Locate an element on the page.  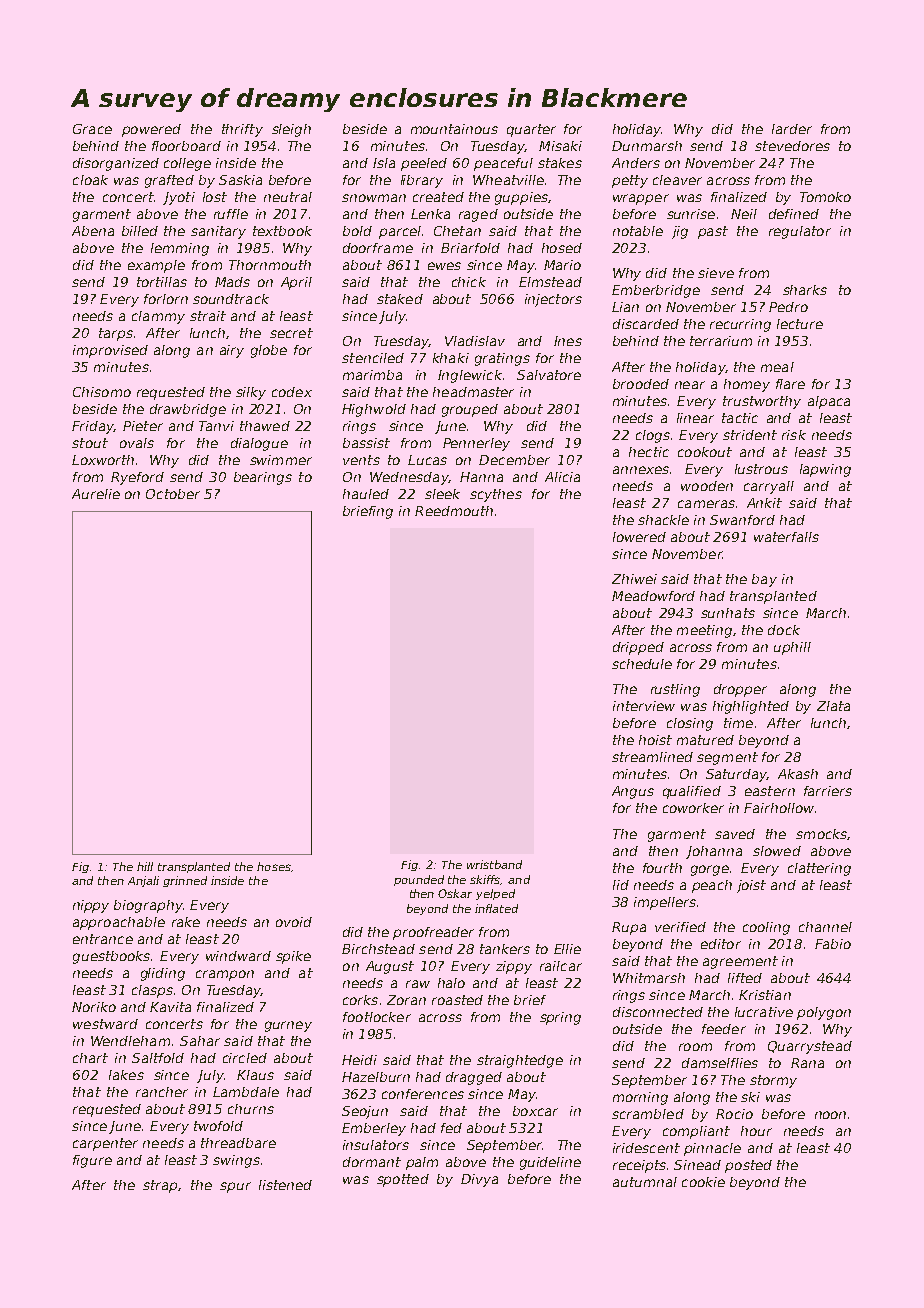
October is located at coordinates (173, 494).
